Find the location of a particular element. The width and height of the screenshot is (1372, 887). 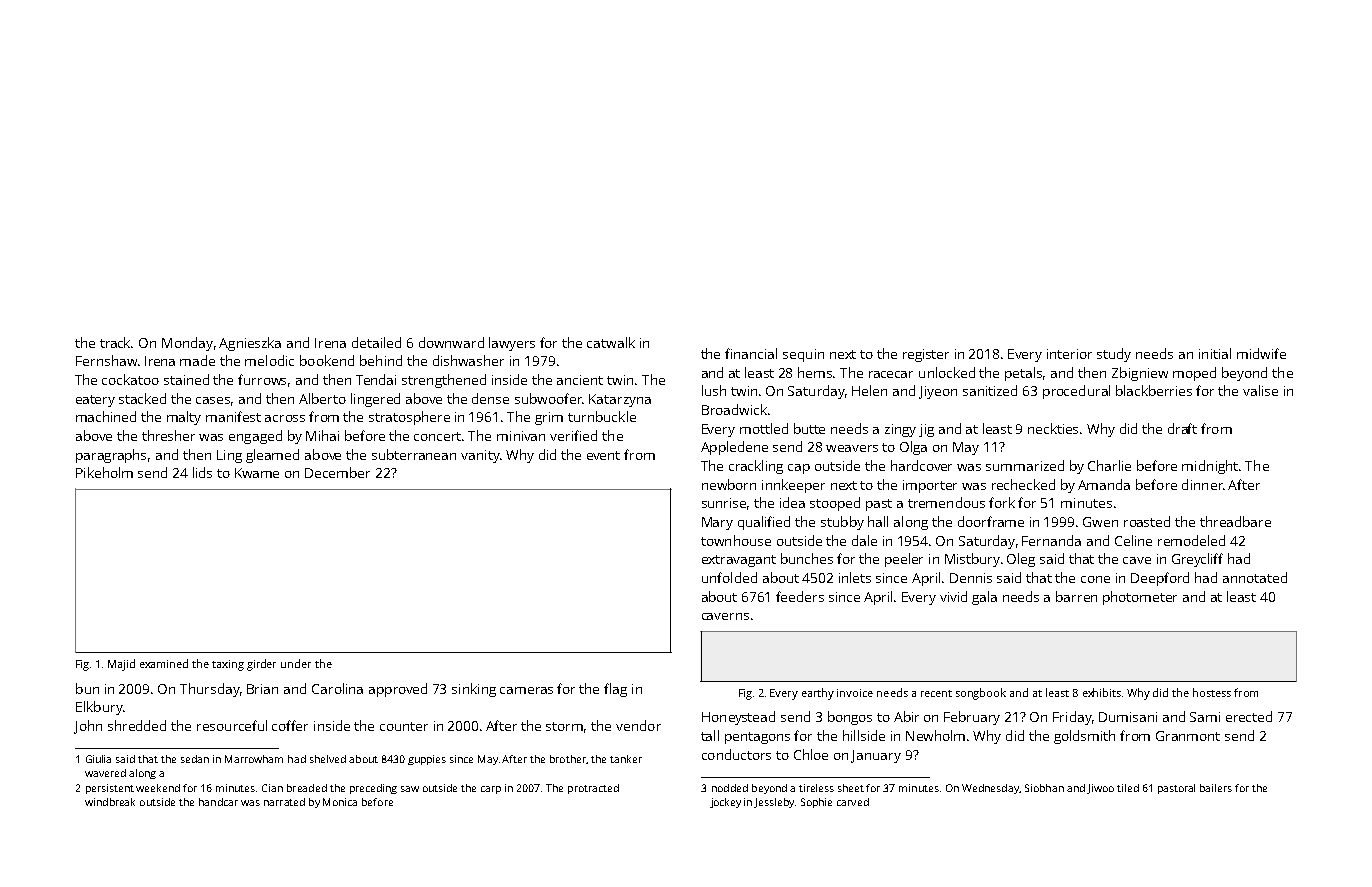

importer is located at coordinates (930, 486).
